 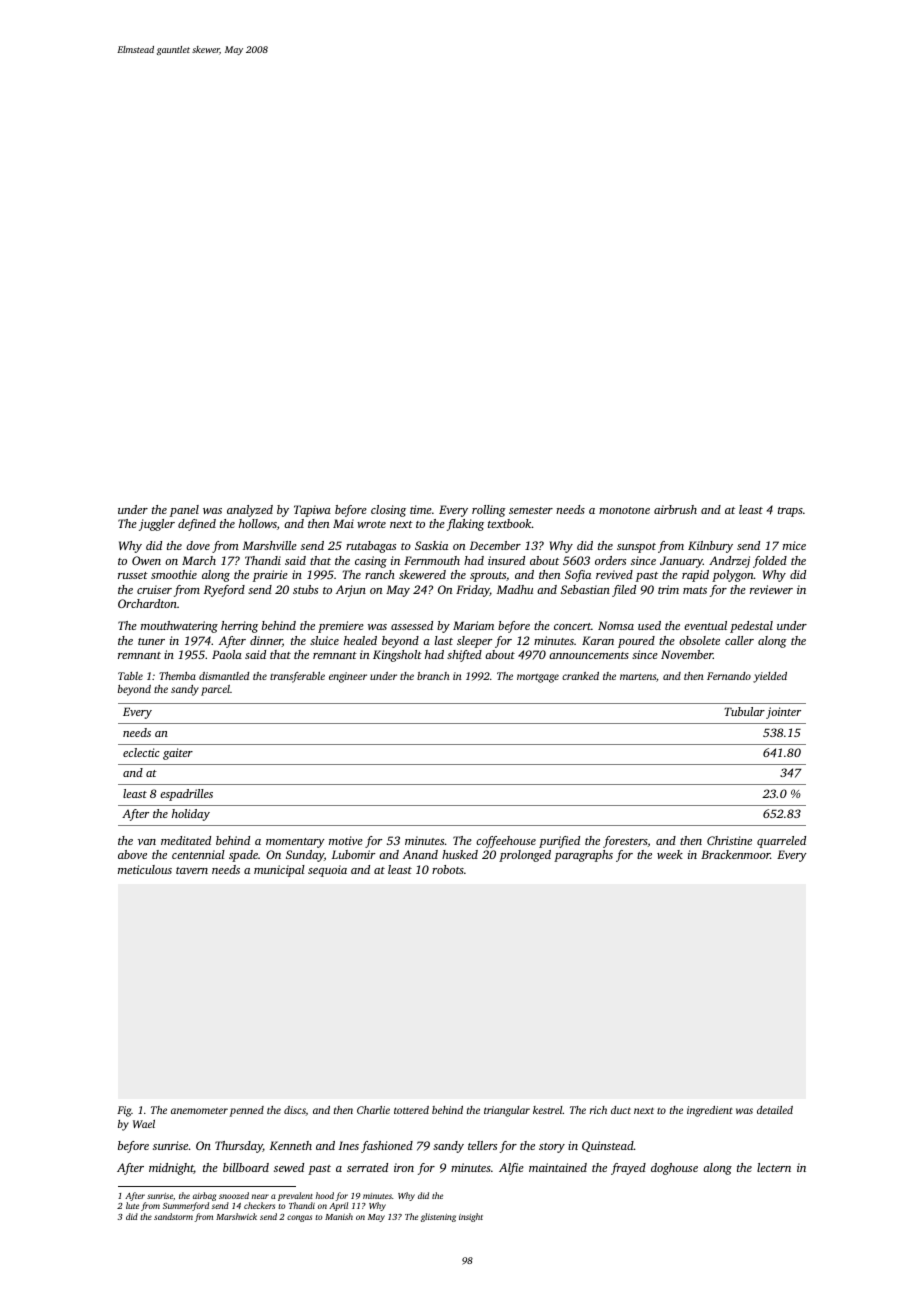 I want to click on Brackenmoor, so click(x=735, y=854).
